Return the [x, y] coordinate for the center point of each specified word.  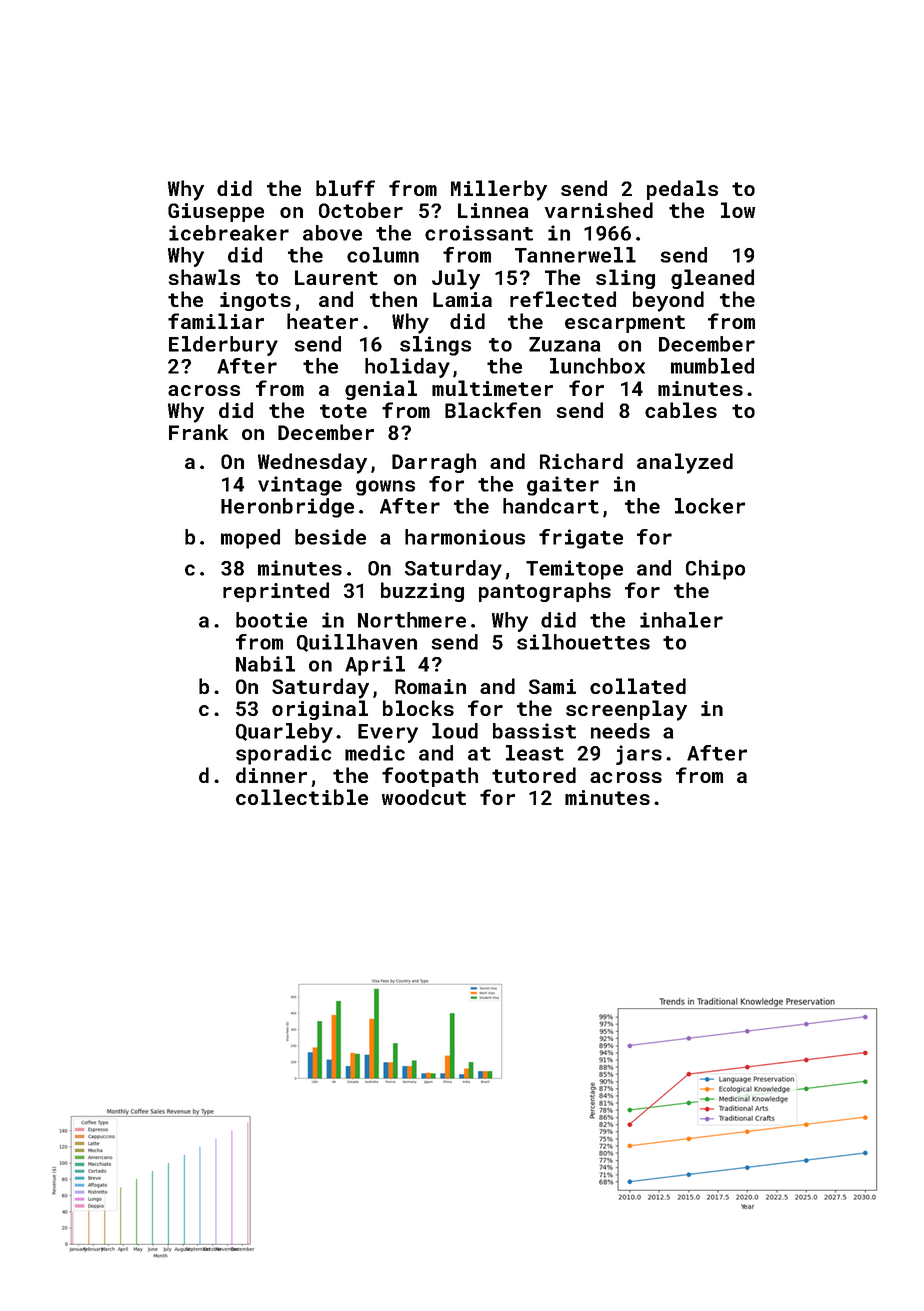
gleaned [712, 279]
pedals [682, 190]
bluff [345, 188]
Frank [198, 432]
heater [322, 321]
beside [330, 537]
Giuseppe [216, 212]
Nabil [265, 664]
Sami [552, 686]
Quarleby [284, 733]
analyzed [685, 463]
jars [639, 755]
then [393, 299]
